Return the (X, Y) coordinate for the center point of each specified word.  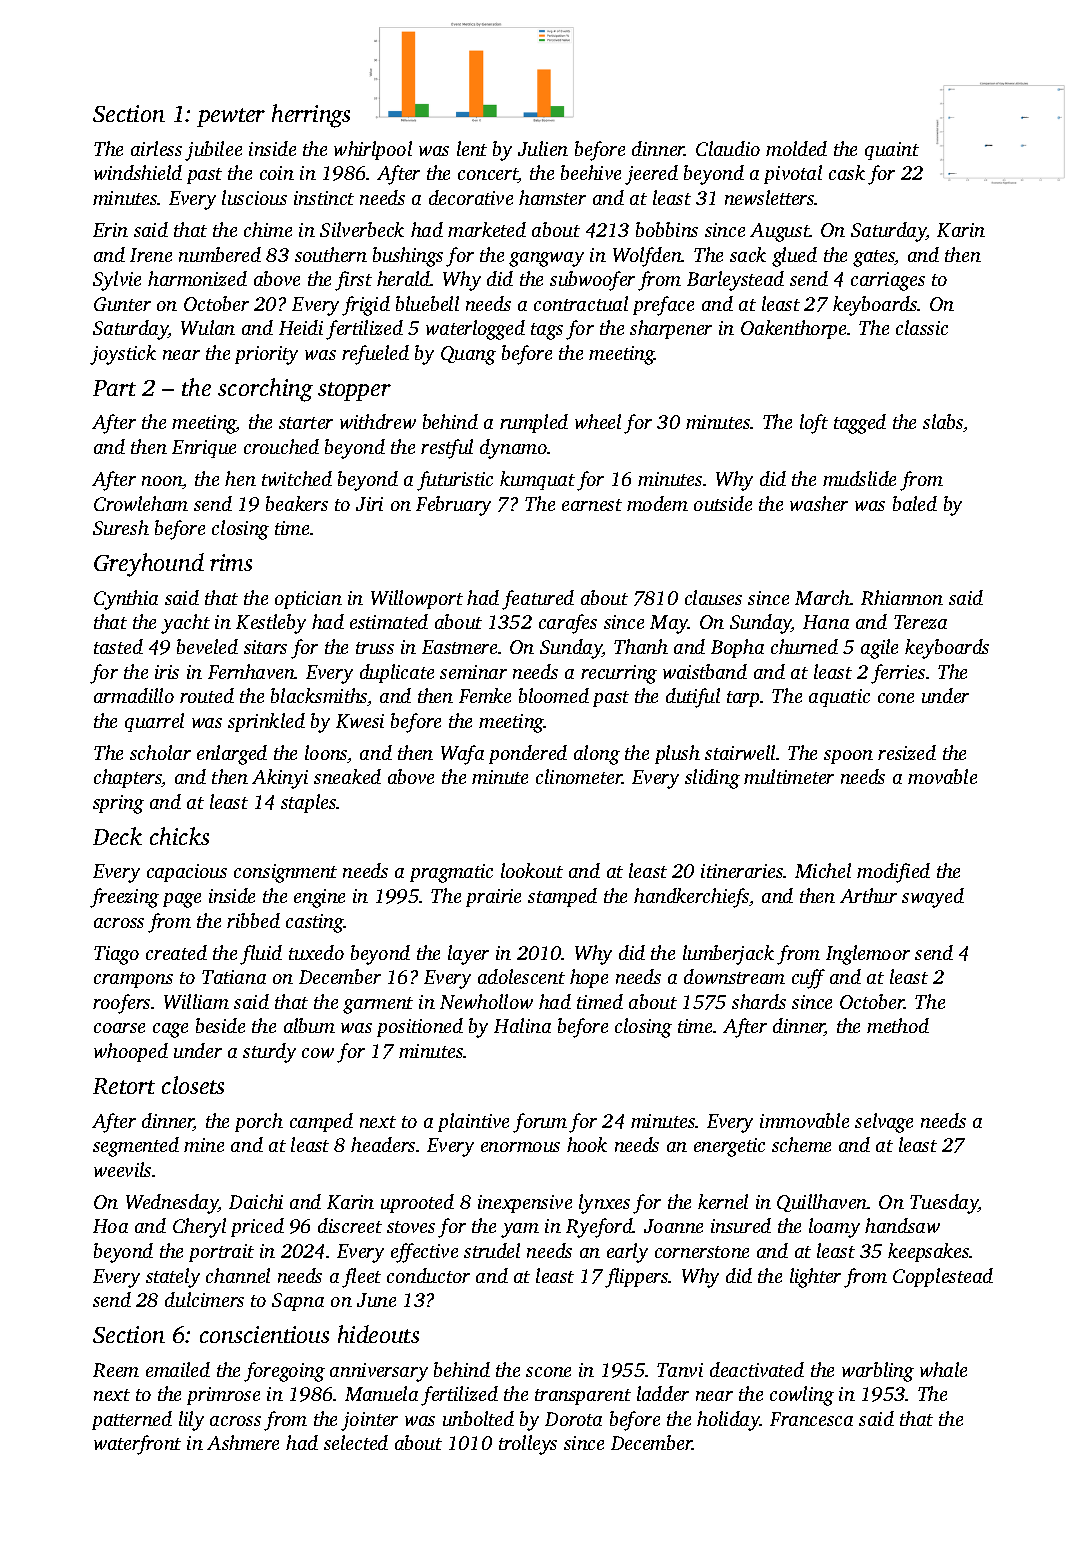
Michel (823, 870)
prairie (493, 898)
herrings (311, 116)
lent (472, 148)
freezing (124, 898)
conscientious (264, 1334)
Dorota (573, 1419)
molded (796, 148)
